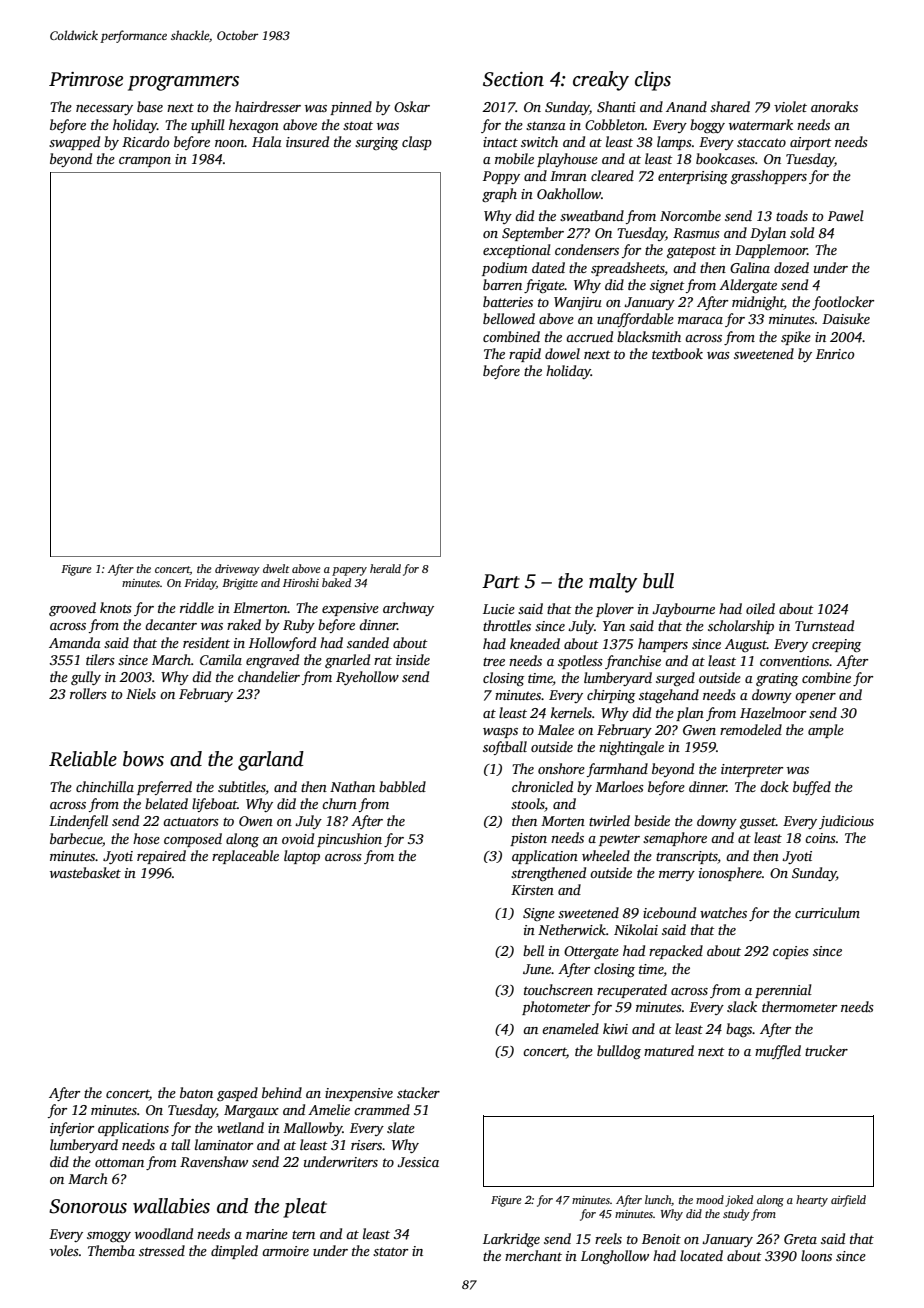 This page has height=1308, width=924. Describe the element at coordinates (537, 969) in the page. I see `June` at that location.
